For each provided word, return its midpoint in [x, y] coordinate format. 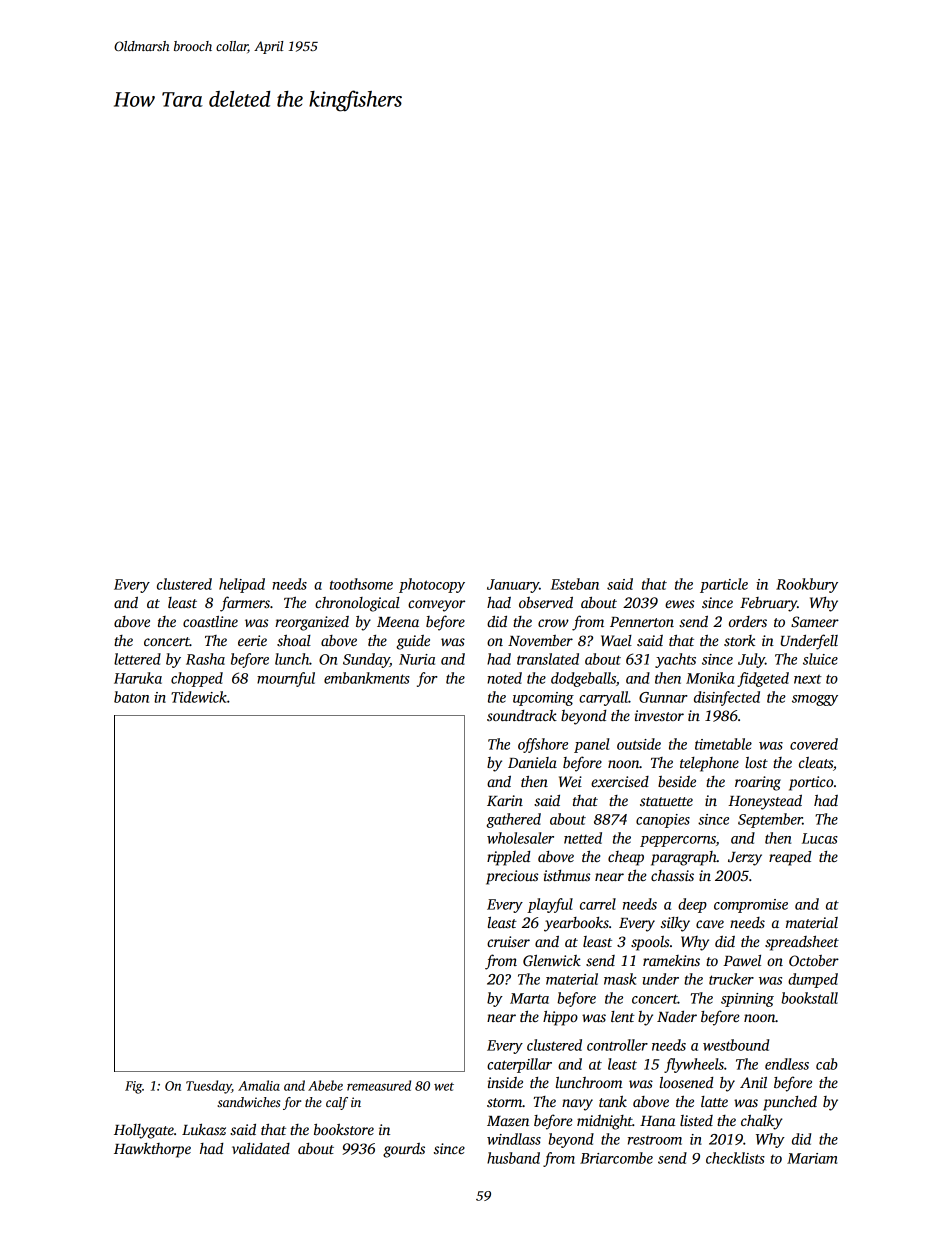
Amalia [259, 1085]
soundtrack [522, 715]
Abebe [325, 1085]
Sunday [366, 660]
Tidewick [199, 697]
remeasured [379, 1085]
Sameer [815, 621]
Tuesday [209, 1087]
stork [739, 640]
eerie [252, 640]
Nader [677, 1016]
